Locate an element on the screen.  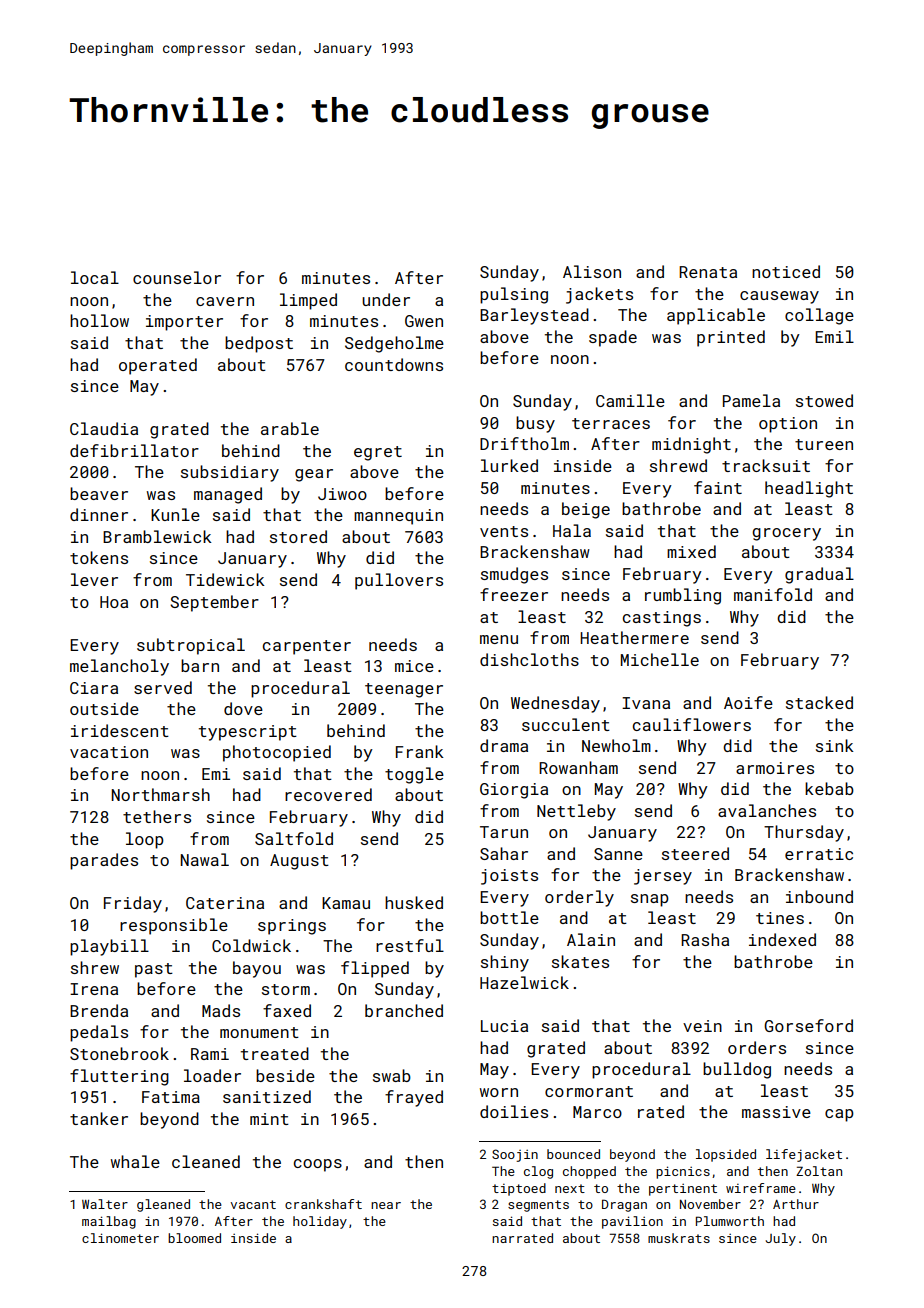
pedals is located at coordinates (99, 1033).
